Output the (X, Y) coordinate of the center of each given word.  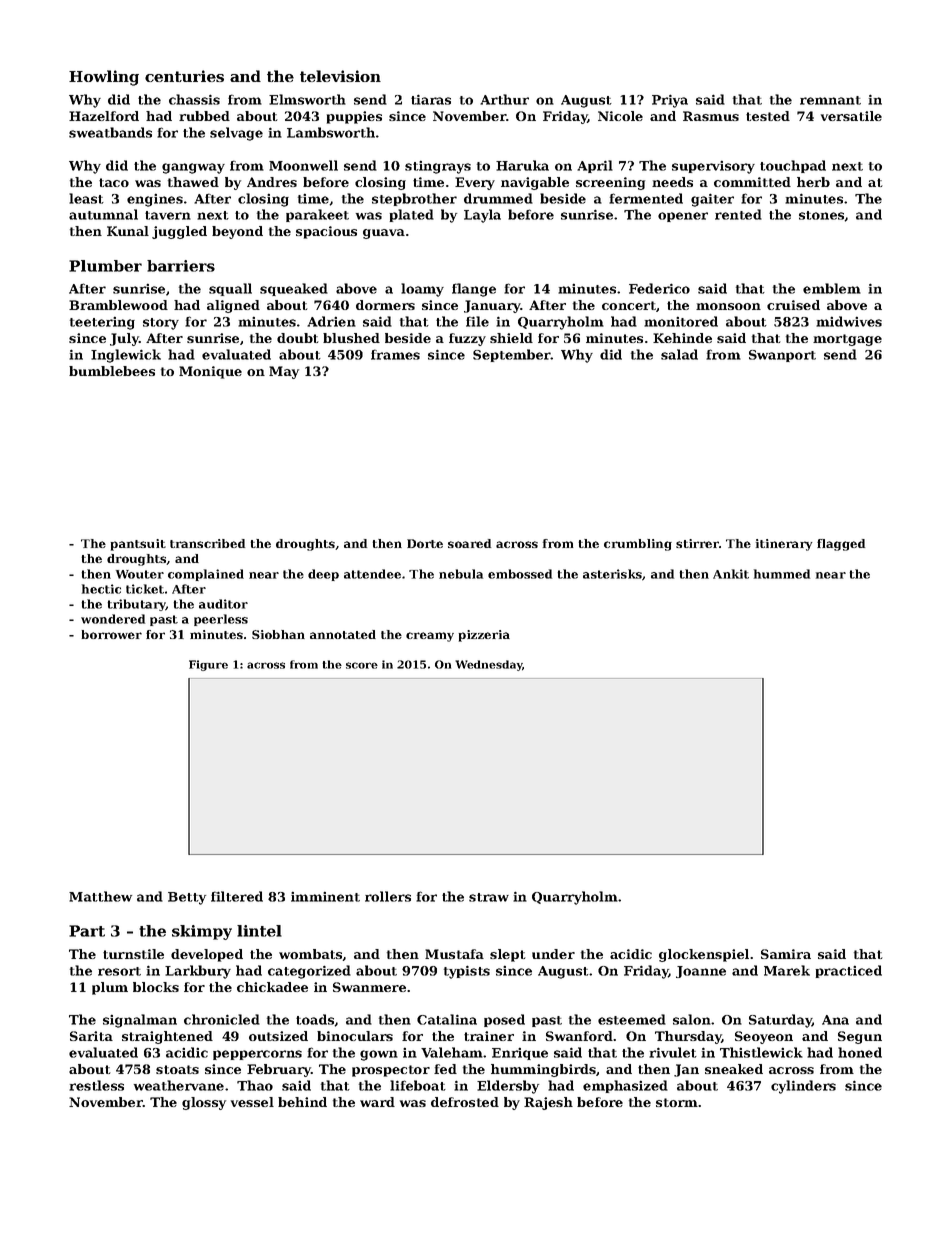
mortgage (847, 340)
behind (302, 1102)
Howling (104, 78)
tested (768, 116)
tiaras (431, 99)
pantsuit (138, 545)
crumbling (638, 545)
